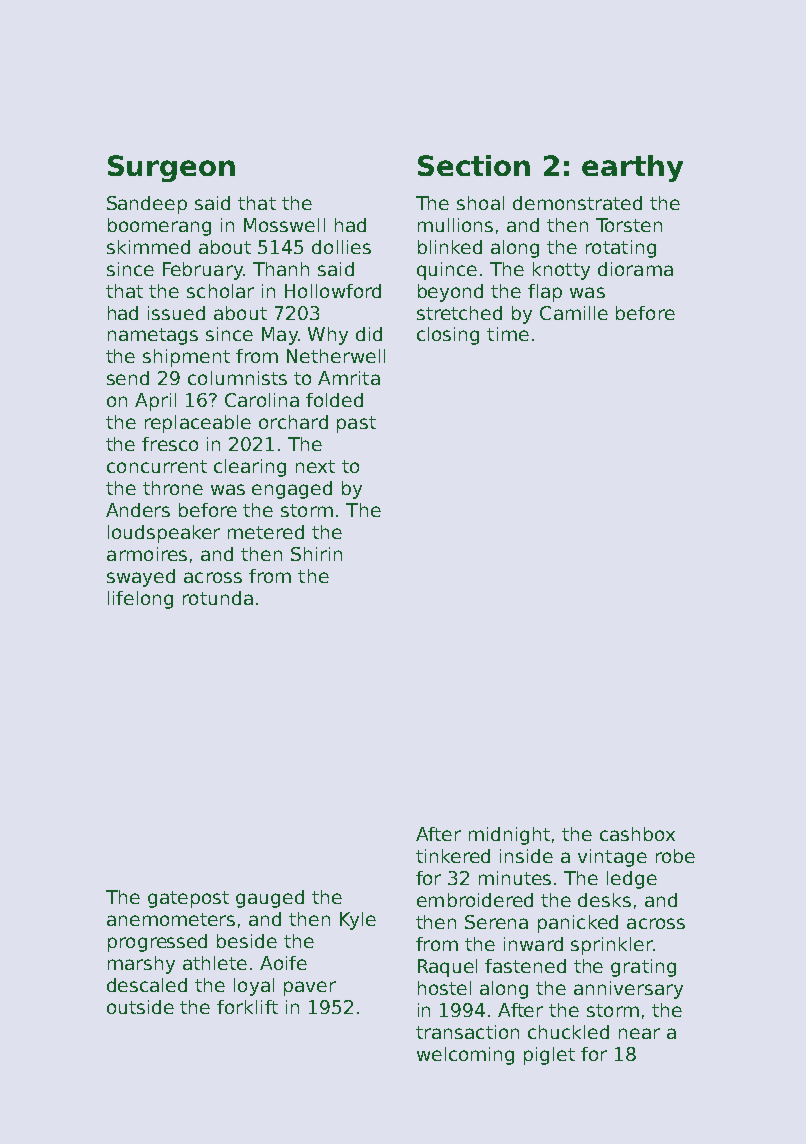 Image resolution: width=806 pixels, height=1144 pixels. What do you see at coordinates (141, 965) in the screenshot?
I see `marshy` at bounding box center [141, 965].
